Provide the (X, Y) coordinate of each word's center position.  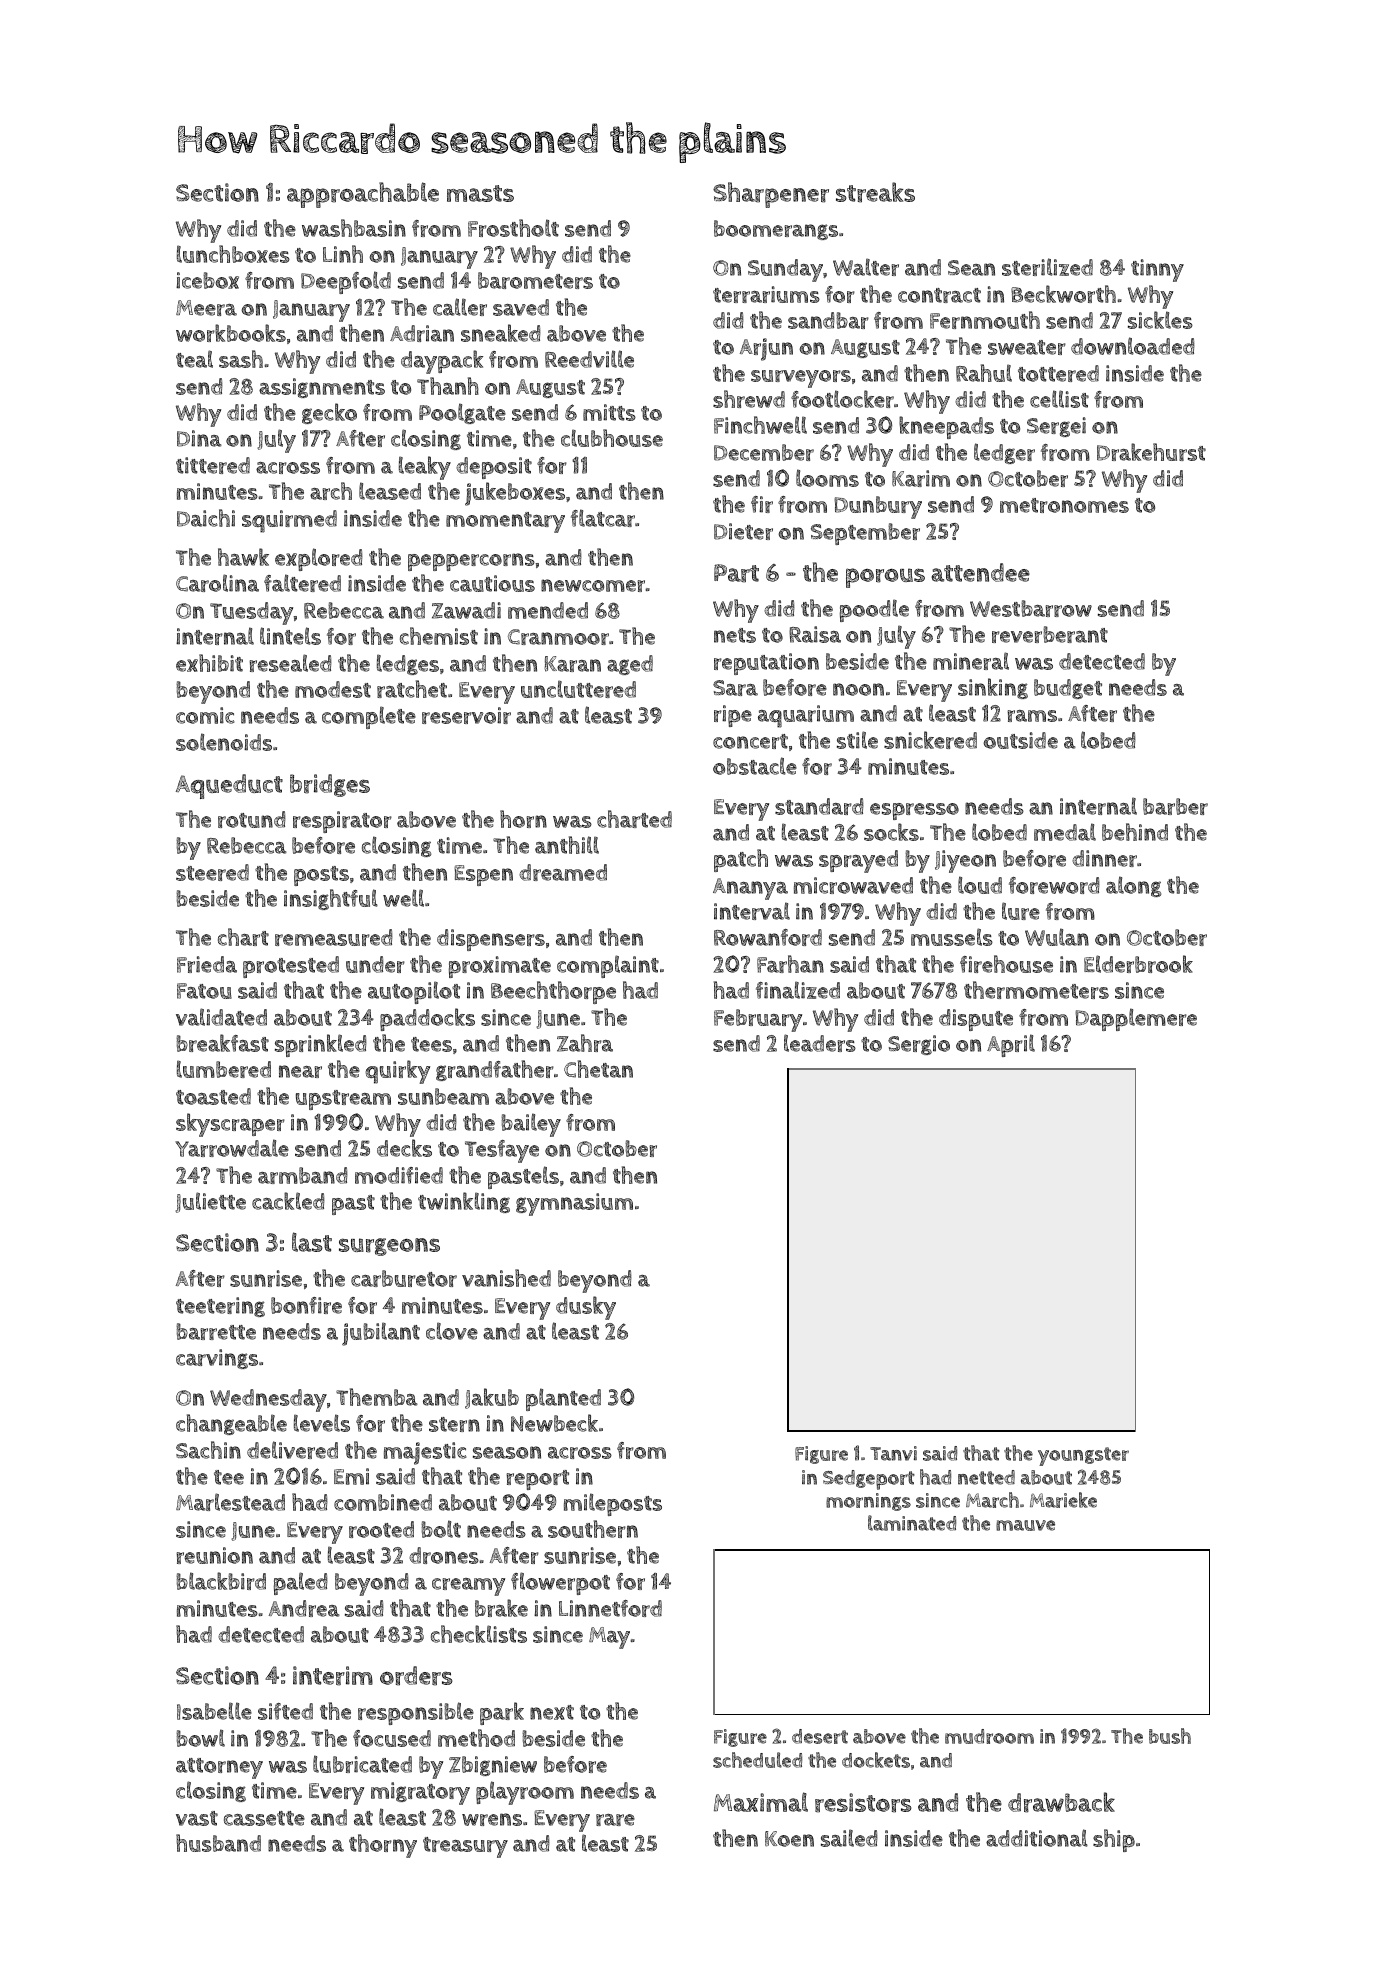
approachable (363, 195)
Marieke (1063, 1500)
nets (735, 635)
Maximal (761, 1802)
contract (939, 295)
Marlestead (230, 1502)
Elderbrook (1138, 964)
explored (319, 559)
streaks (875, 192)
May (609, 1638)
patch (741, 860)
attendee (980, 572)
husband (218, 1843)
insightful (331, 899)
